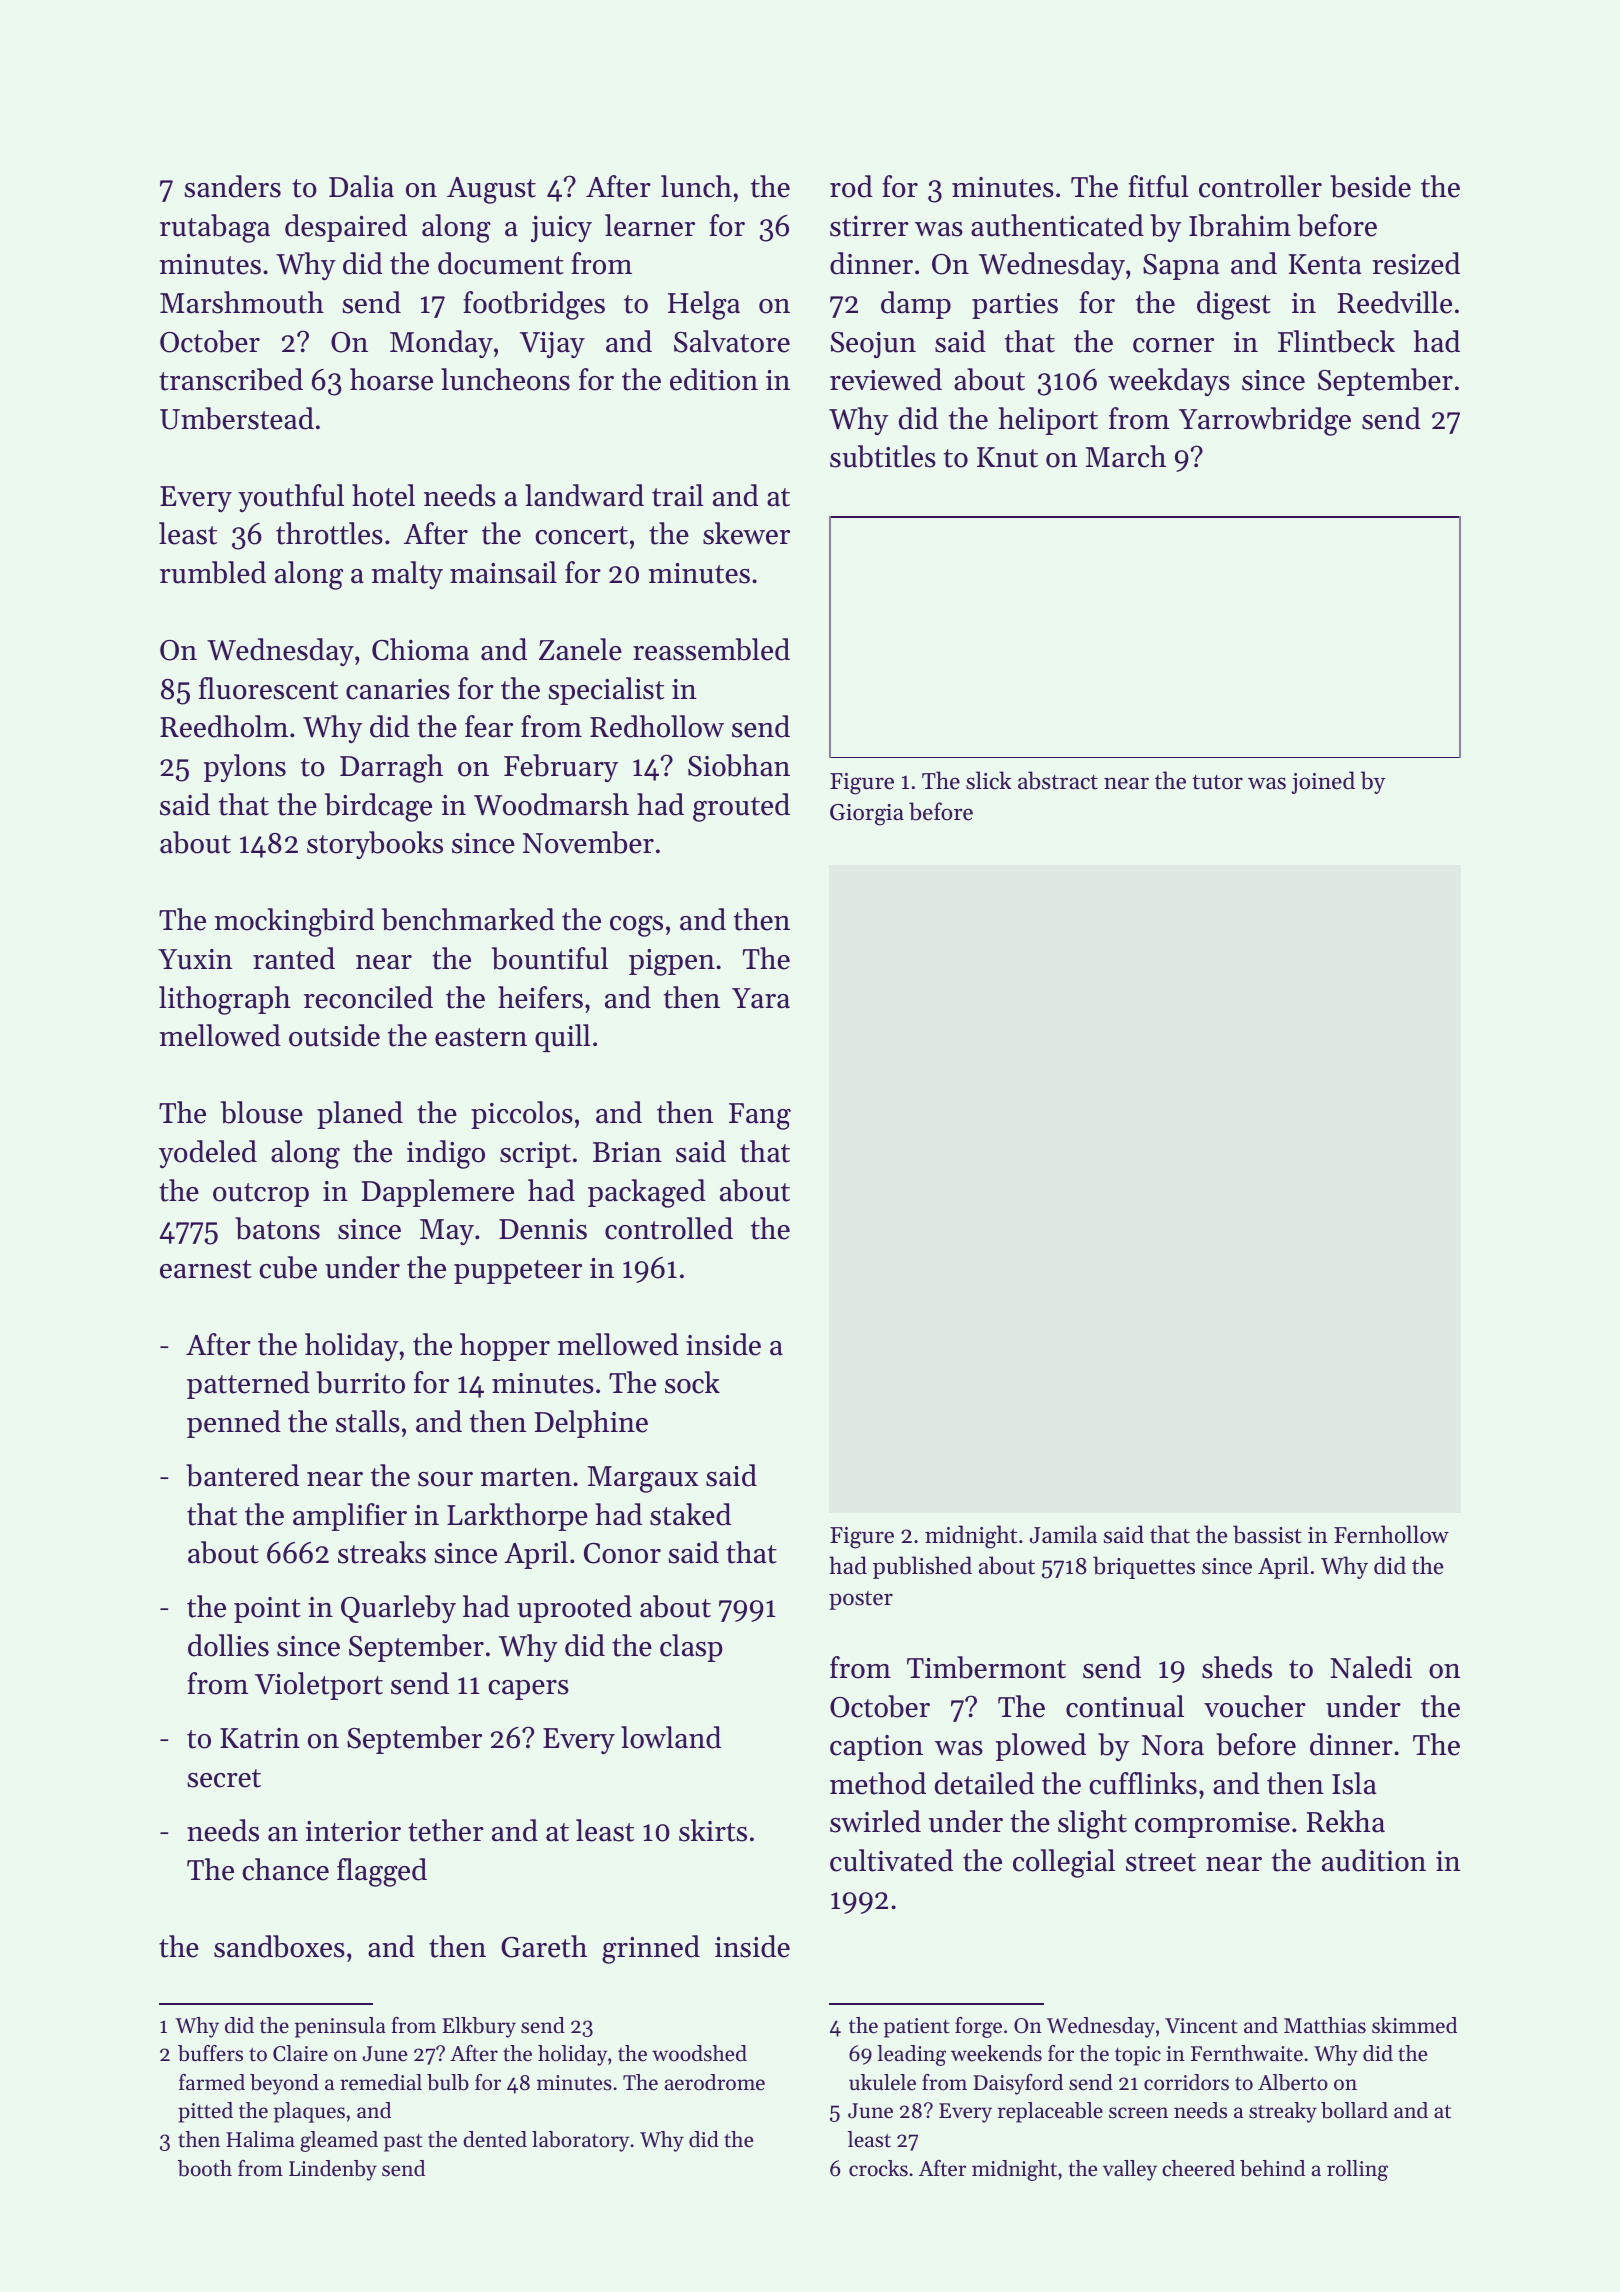 The height and width of the screenshot is (2292, 1620). What do you see at coordinates (886, 379) in the screenshot?
I see `reviewed` at bounding box center [886, 379].
